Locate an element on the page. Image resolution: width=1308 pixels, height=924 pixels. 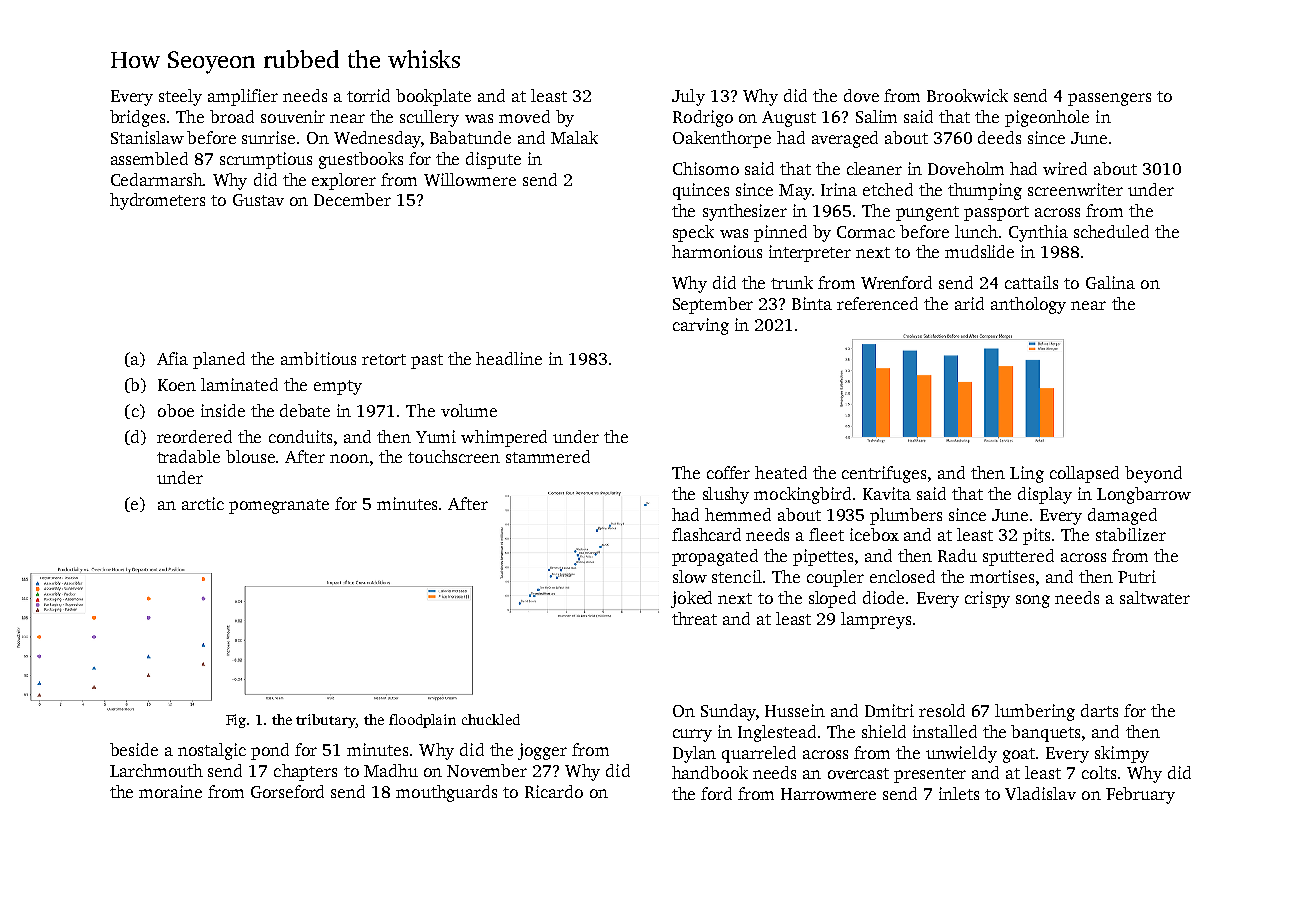
nostalgic is located at coordinates (212, 751).
